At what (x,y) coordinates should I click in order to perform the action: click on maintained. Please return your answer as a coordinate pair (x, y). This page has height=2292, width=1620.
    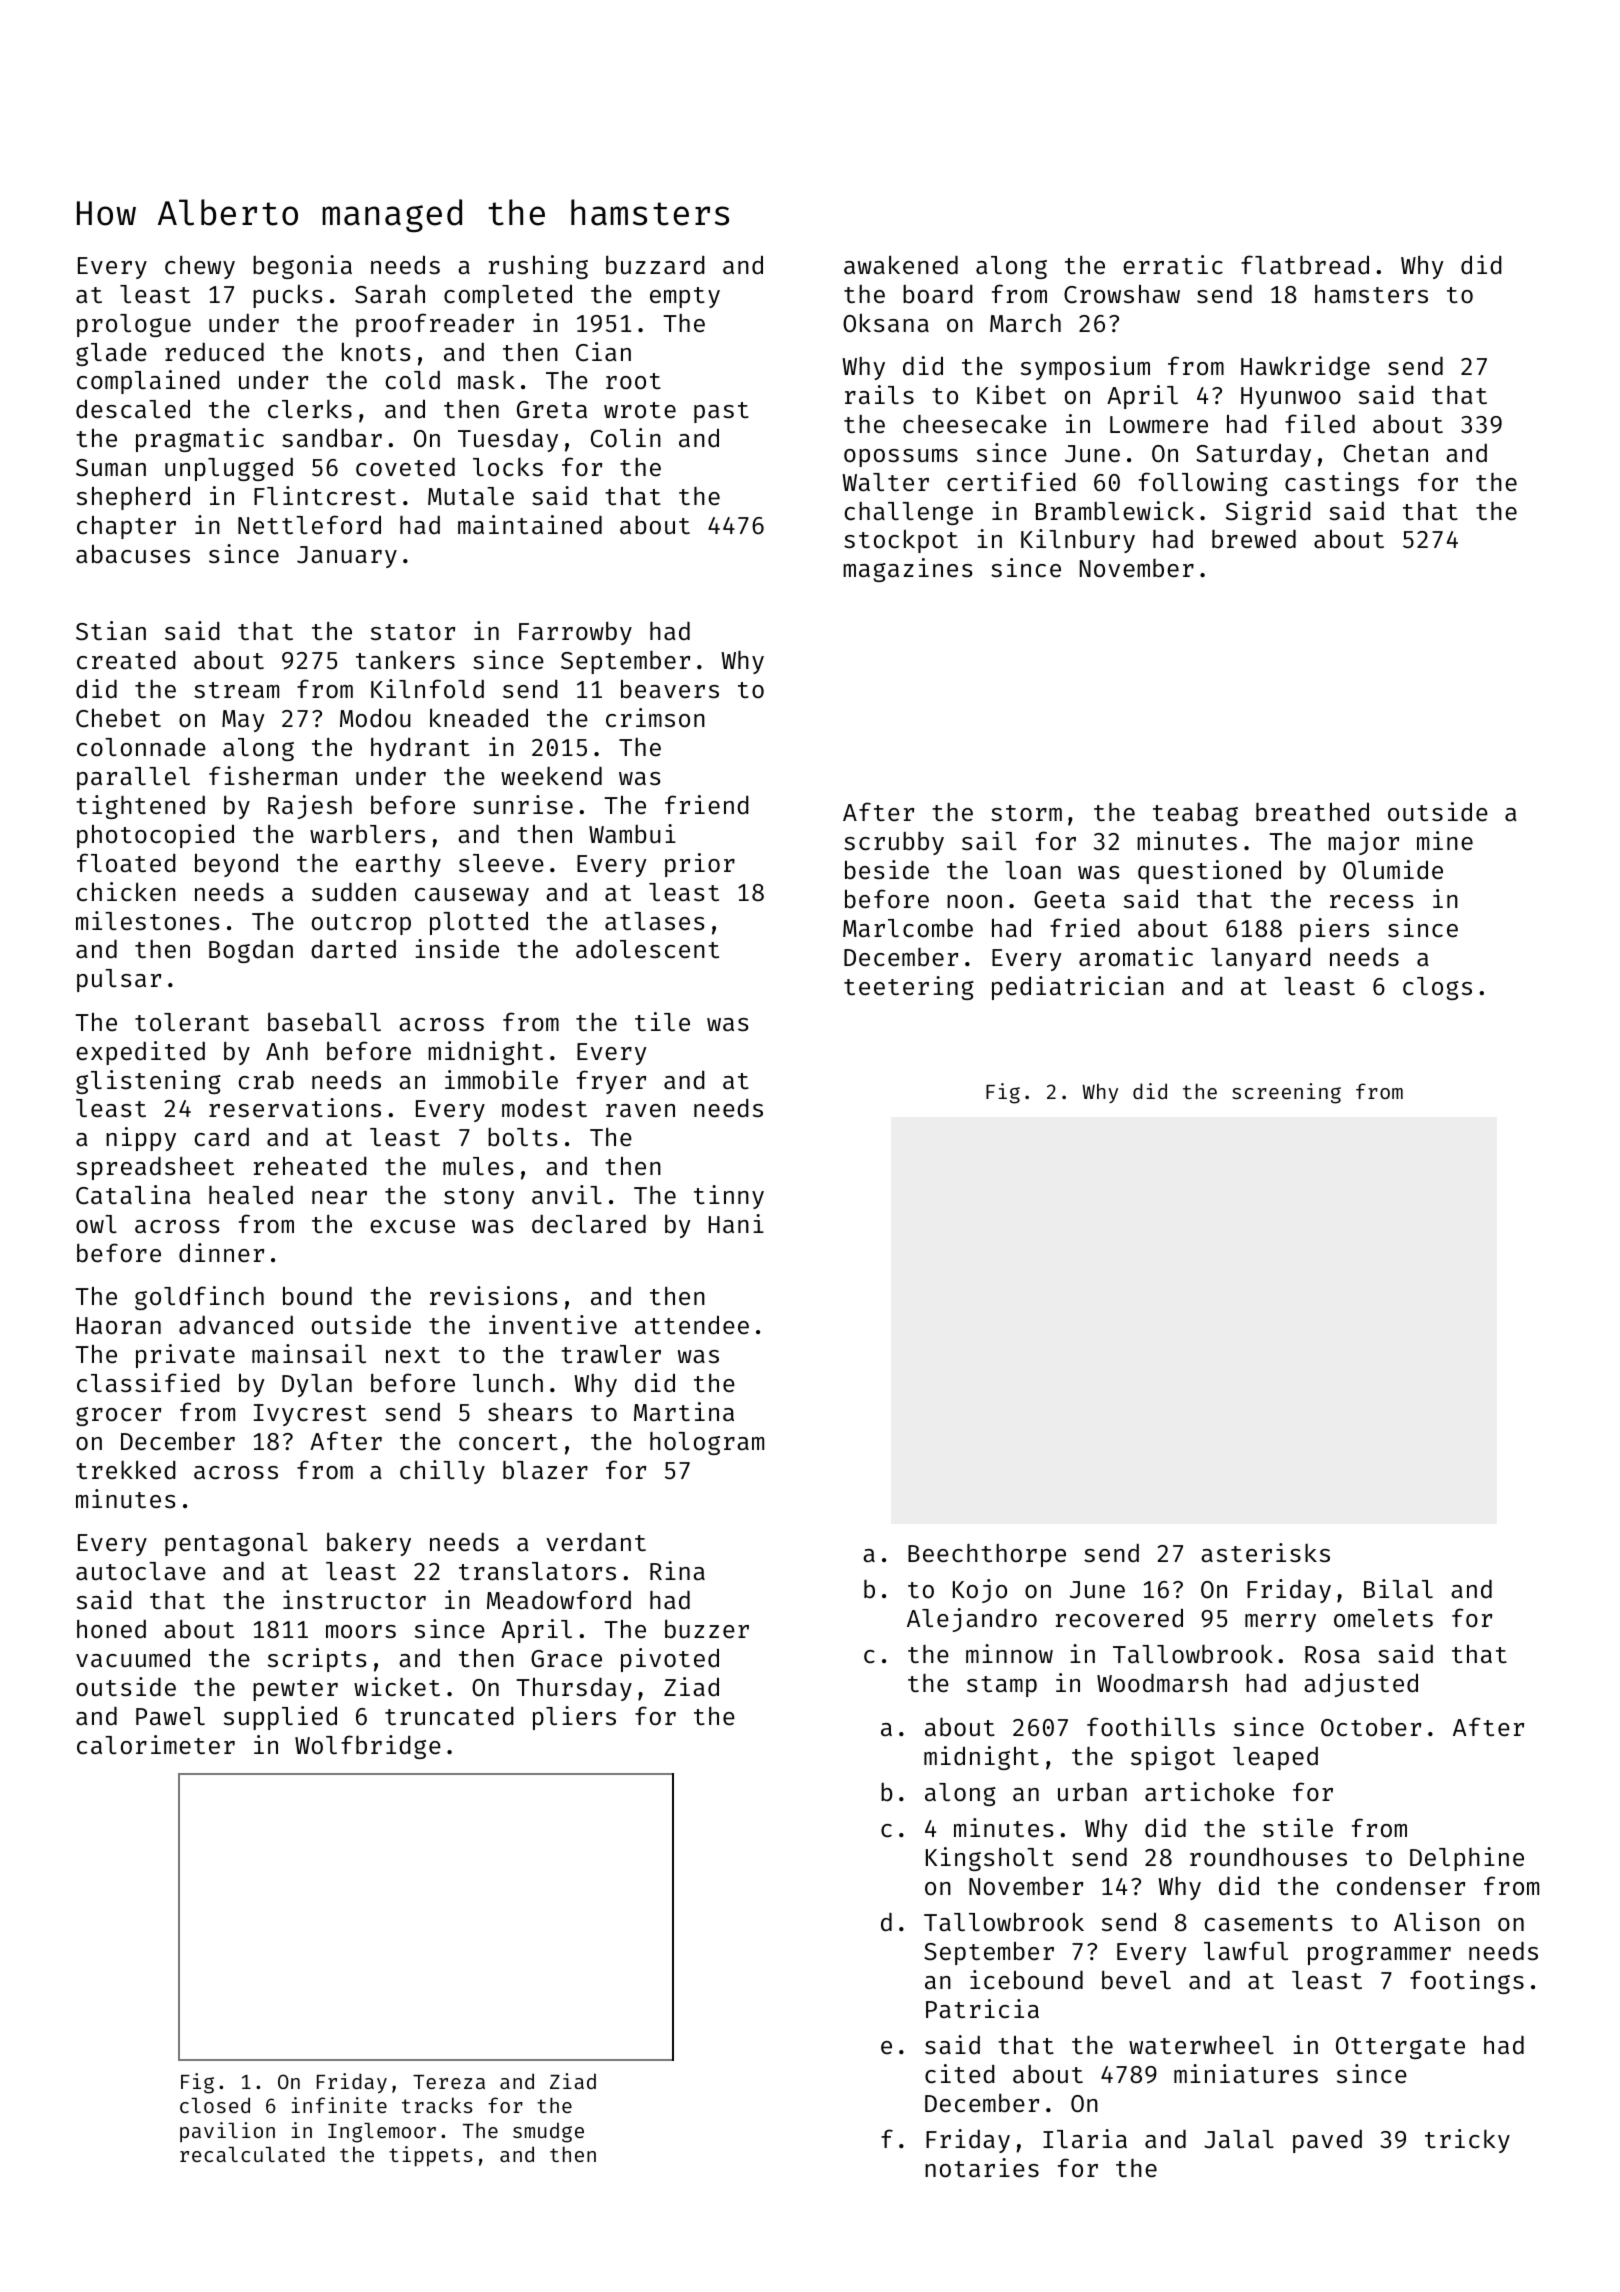
    Looking at the image, I should click on (530, 525).
